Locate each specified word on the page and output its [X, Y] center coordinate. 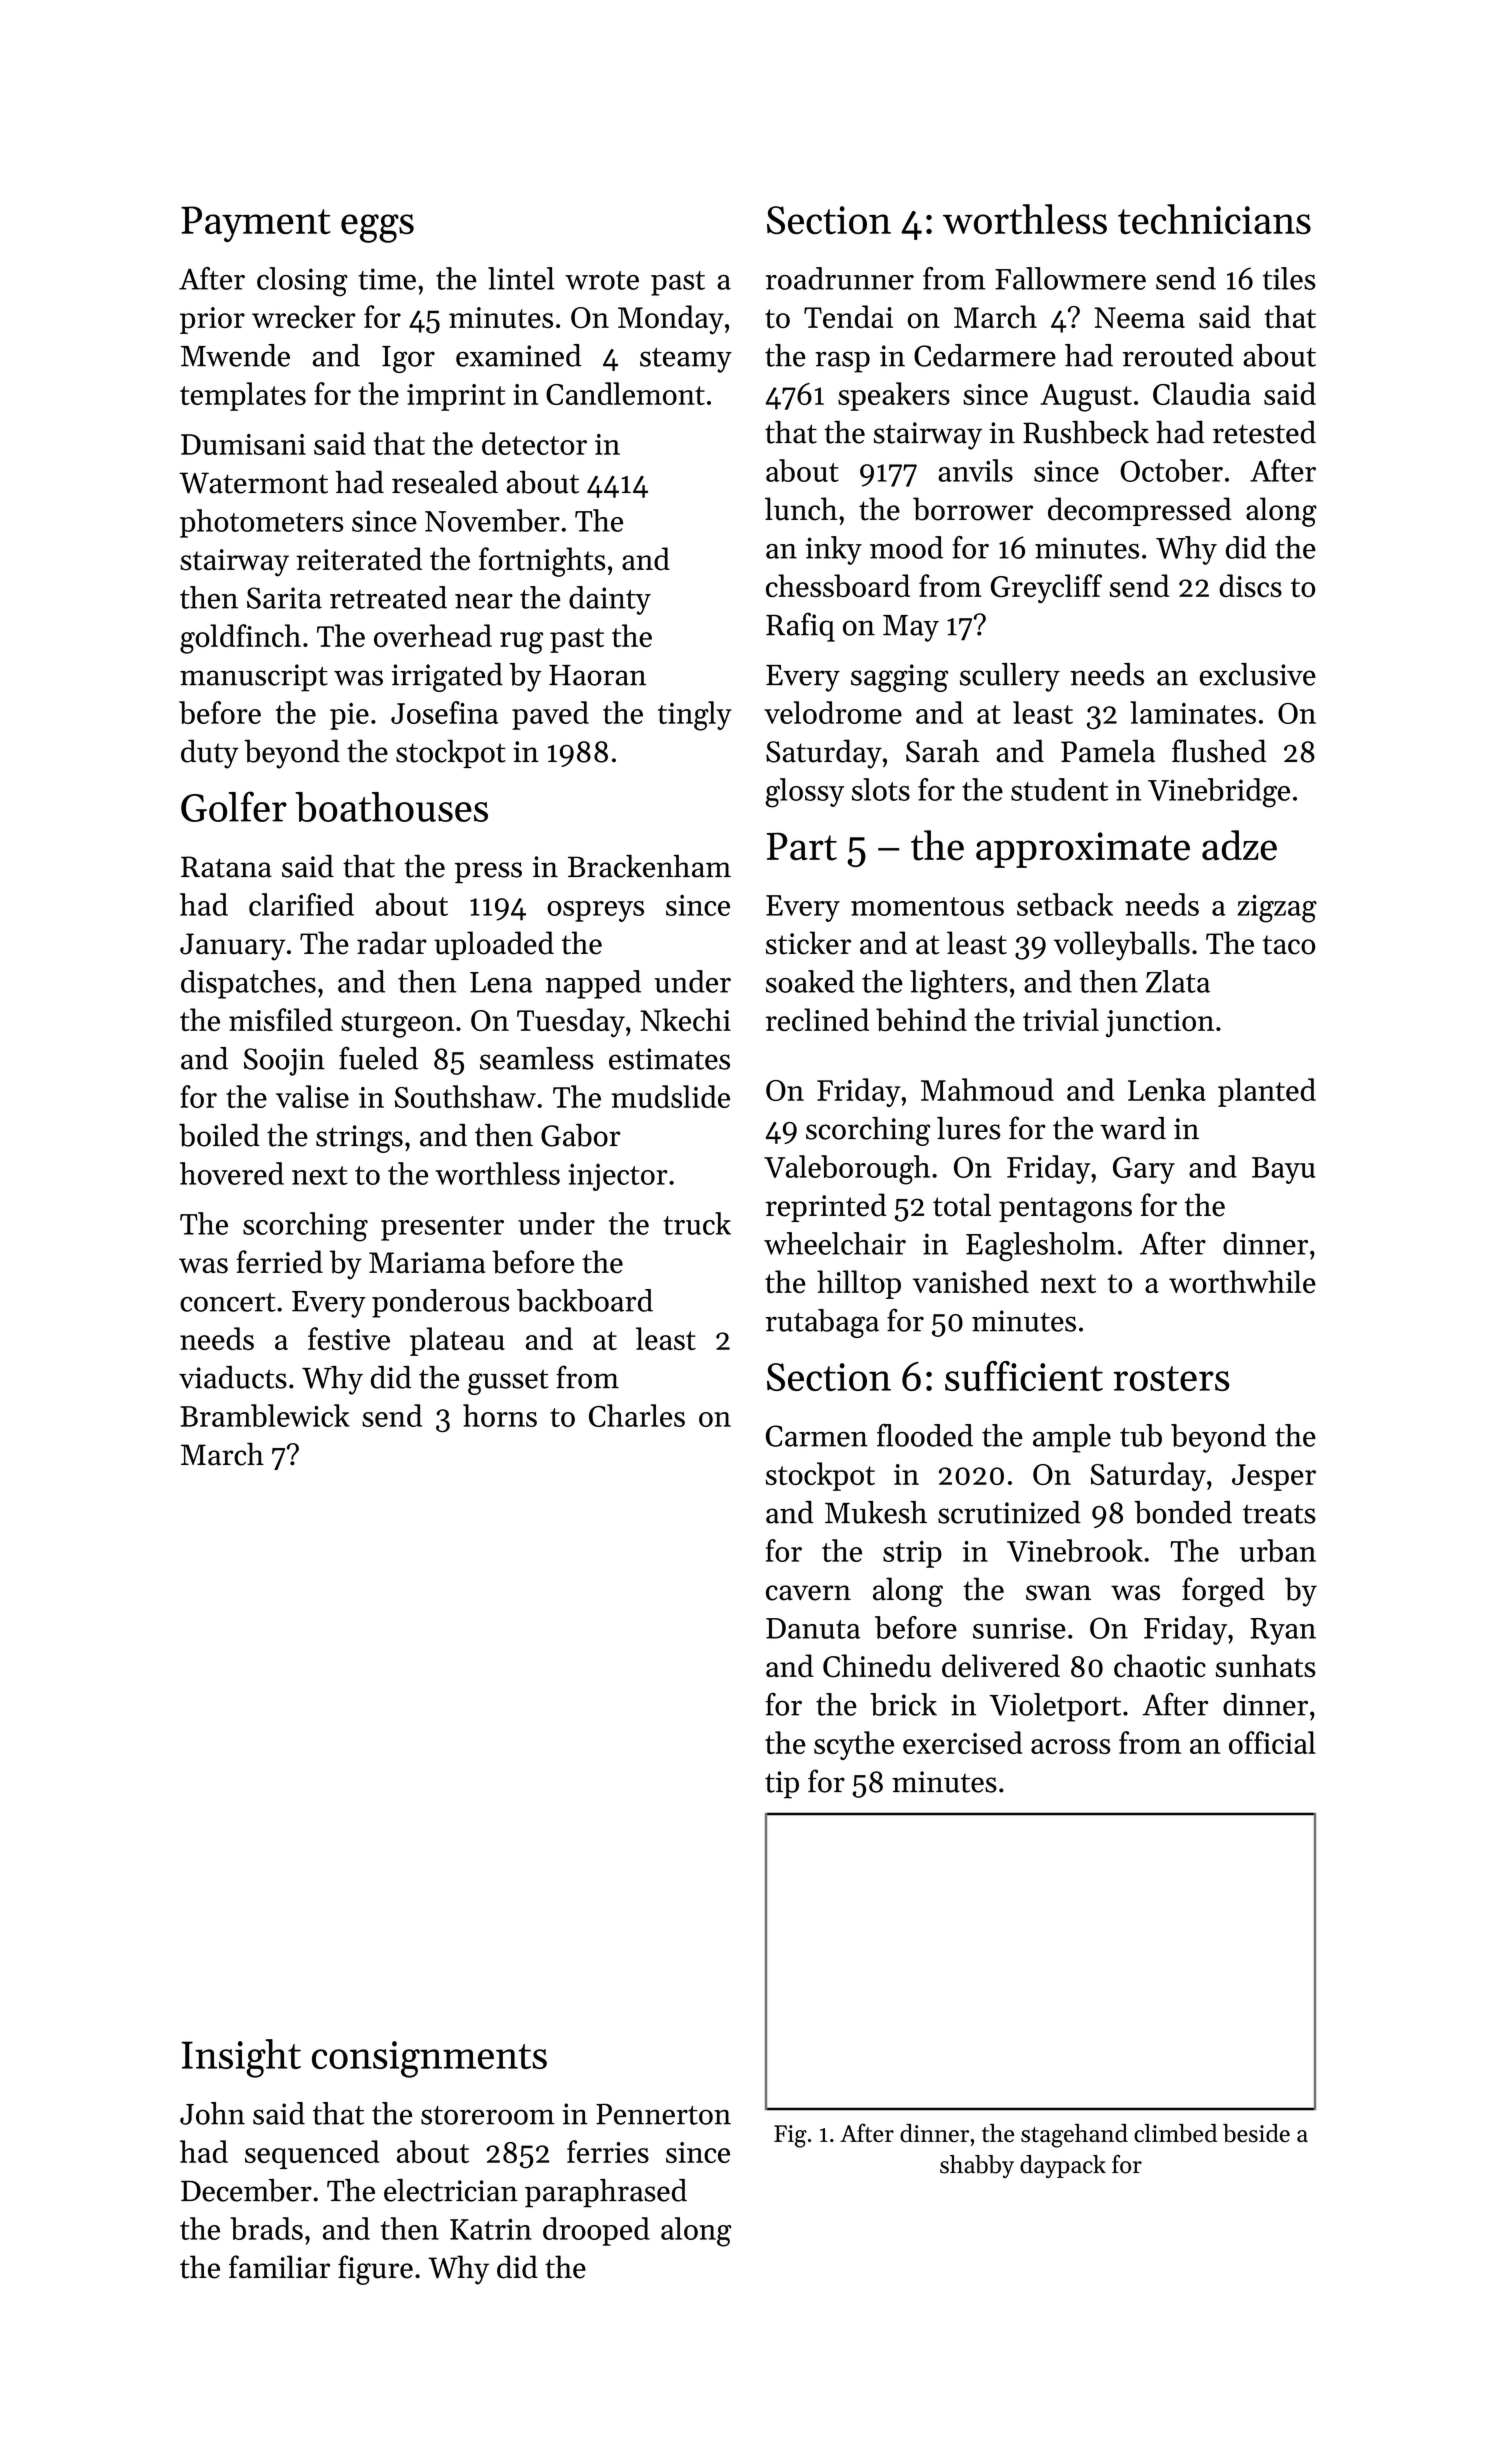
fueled [378, 1058]
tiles [1289, 278]
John [212, 2113]
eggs [377, 228]
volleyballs [1122, 946]
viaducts [233, 1377]
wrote [602, 280]
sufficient [1024, 1376]
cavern [808, 1593]
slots [881, 789]
